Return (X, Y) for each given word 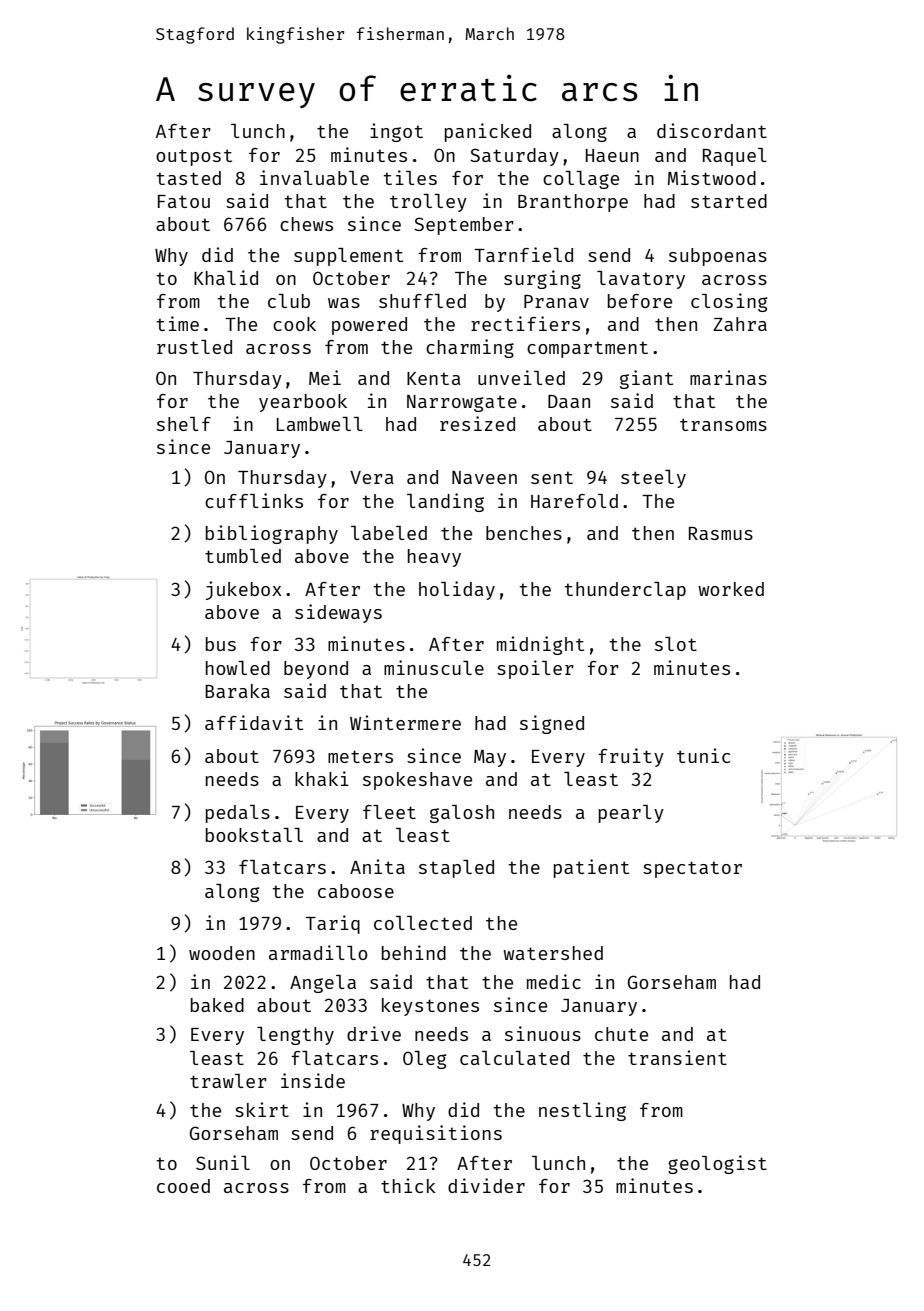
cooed (183, 1186)
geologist (717, 1164)
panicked (488, 132)
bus (221, 644)
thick (408, 1185)
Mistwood (712, 177)
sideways (338, 613)
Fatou (184, 201)
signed (552, 724)
